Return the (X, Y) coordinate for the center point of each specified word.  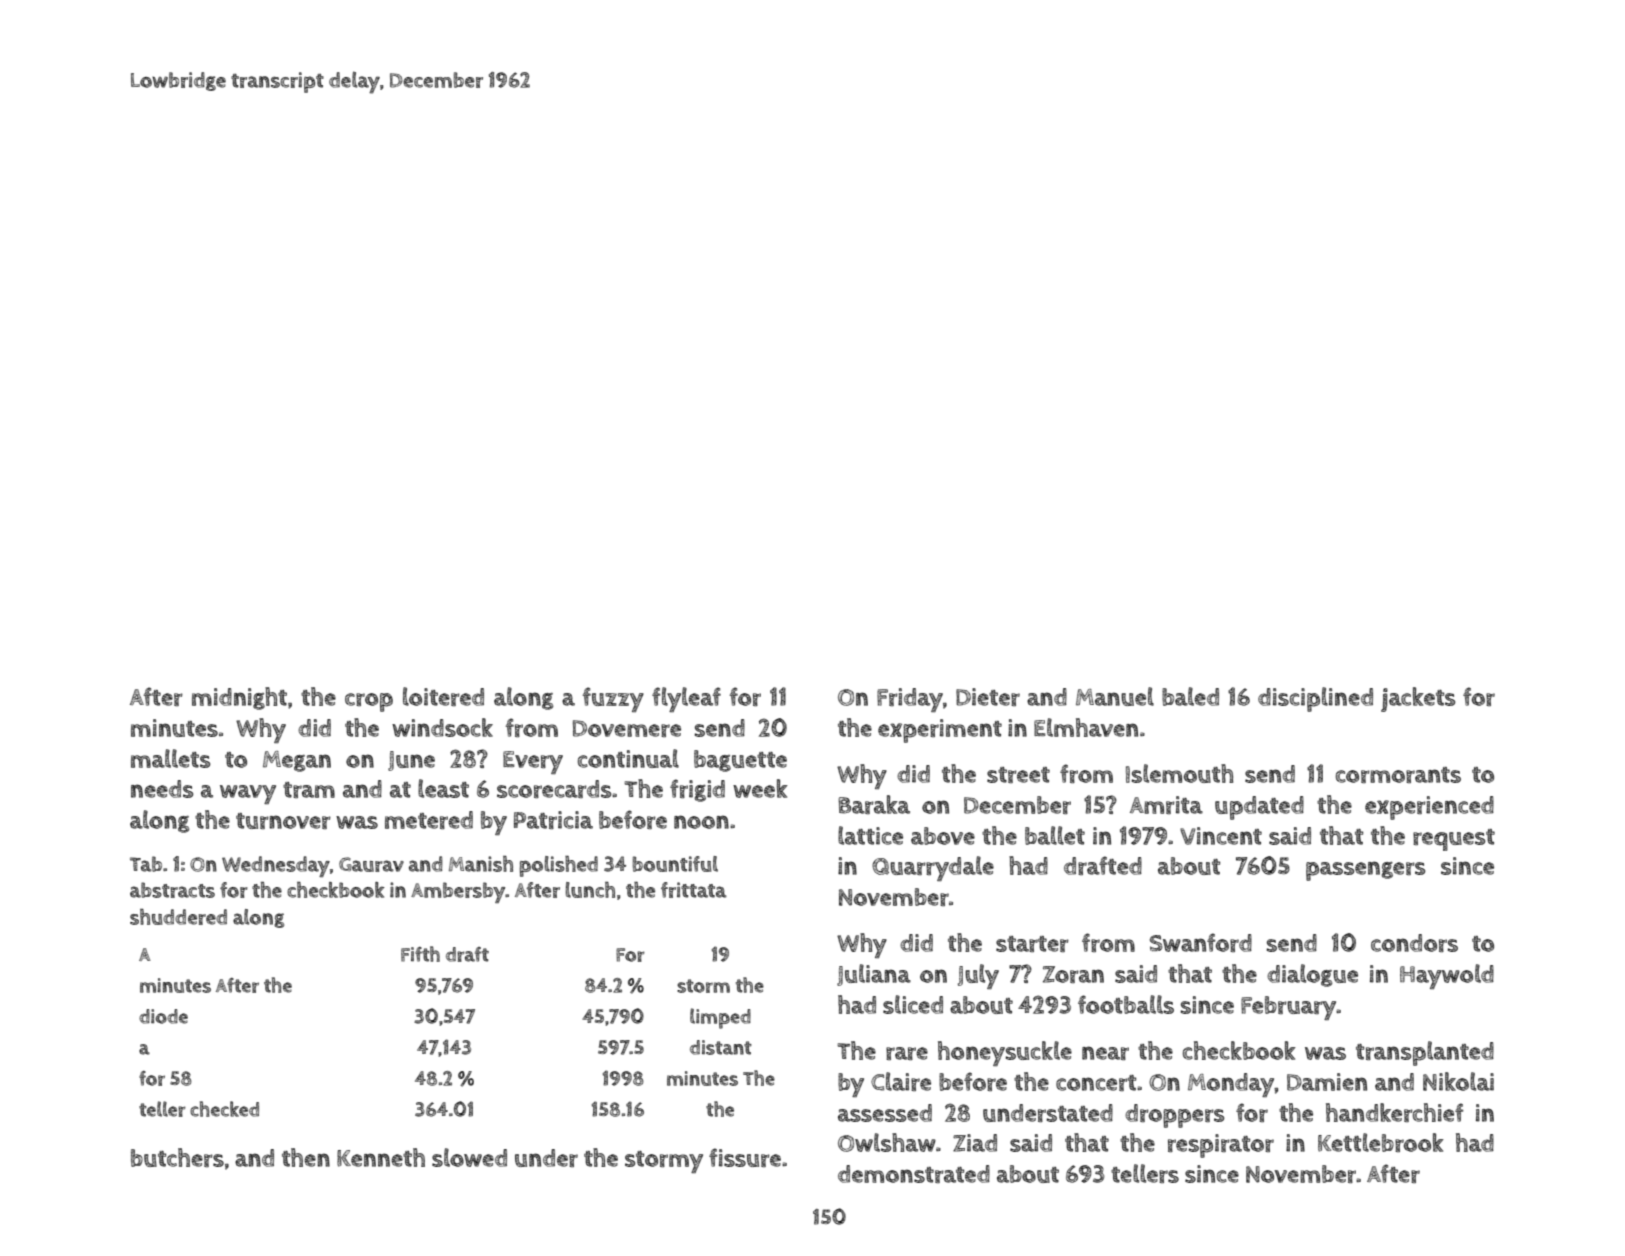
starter (1032, 944)
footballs (1126, 1004)
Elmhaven (1086, 727)
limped (720, 1018)
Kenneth (381, 1157)
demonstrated (914, 1174)
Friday (910, 700)
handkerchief (1394, 1112)
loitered (443, 696)
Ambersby (458, 892)
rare (907, 1053)
